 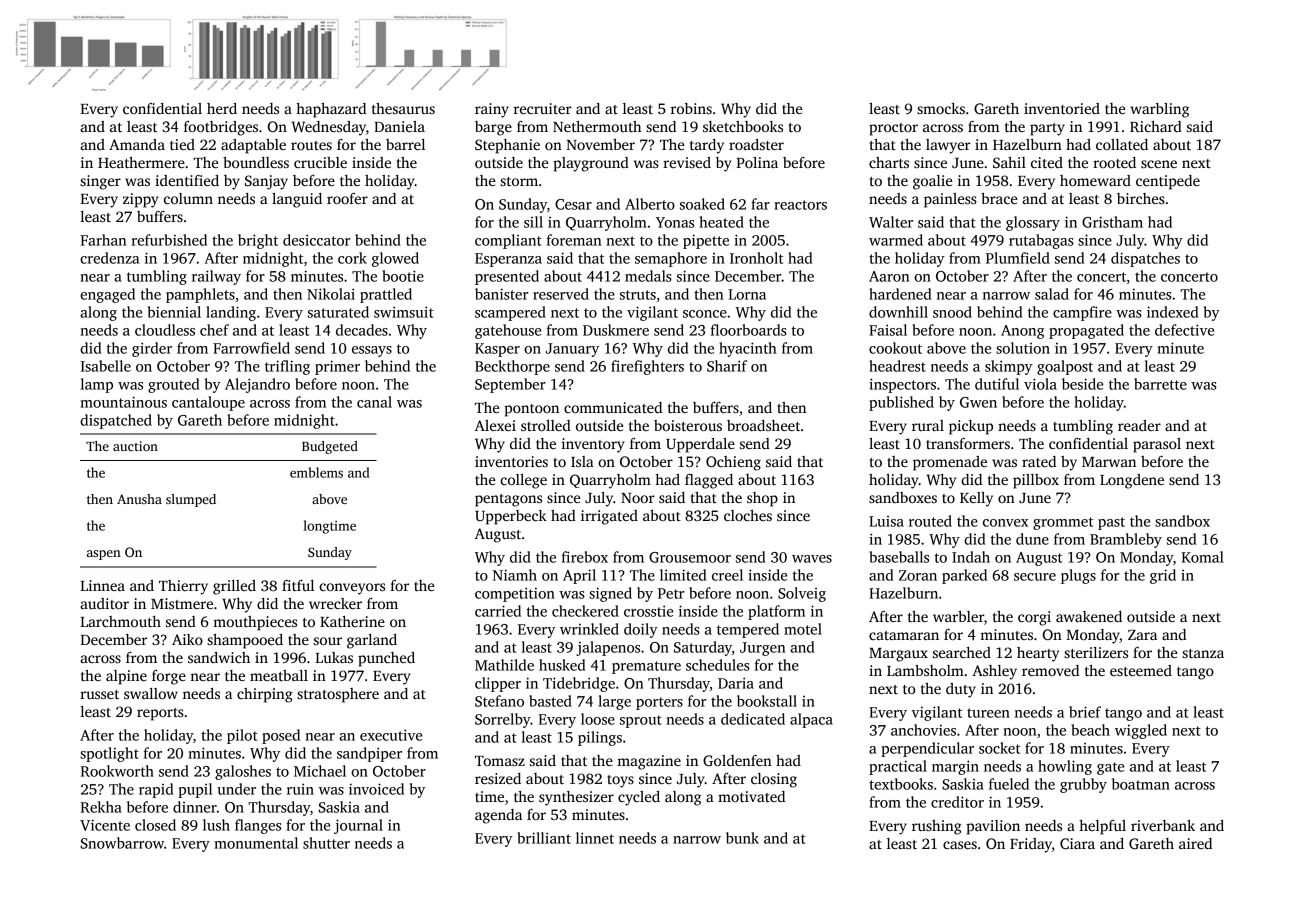 What do you see at coordinates (1159, 110) in the screenshot?
I see `warbling` at bounding box center [1159, 110].
